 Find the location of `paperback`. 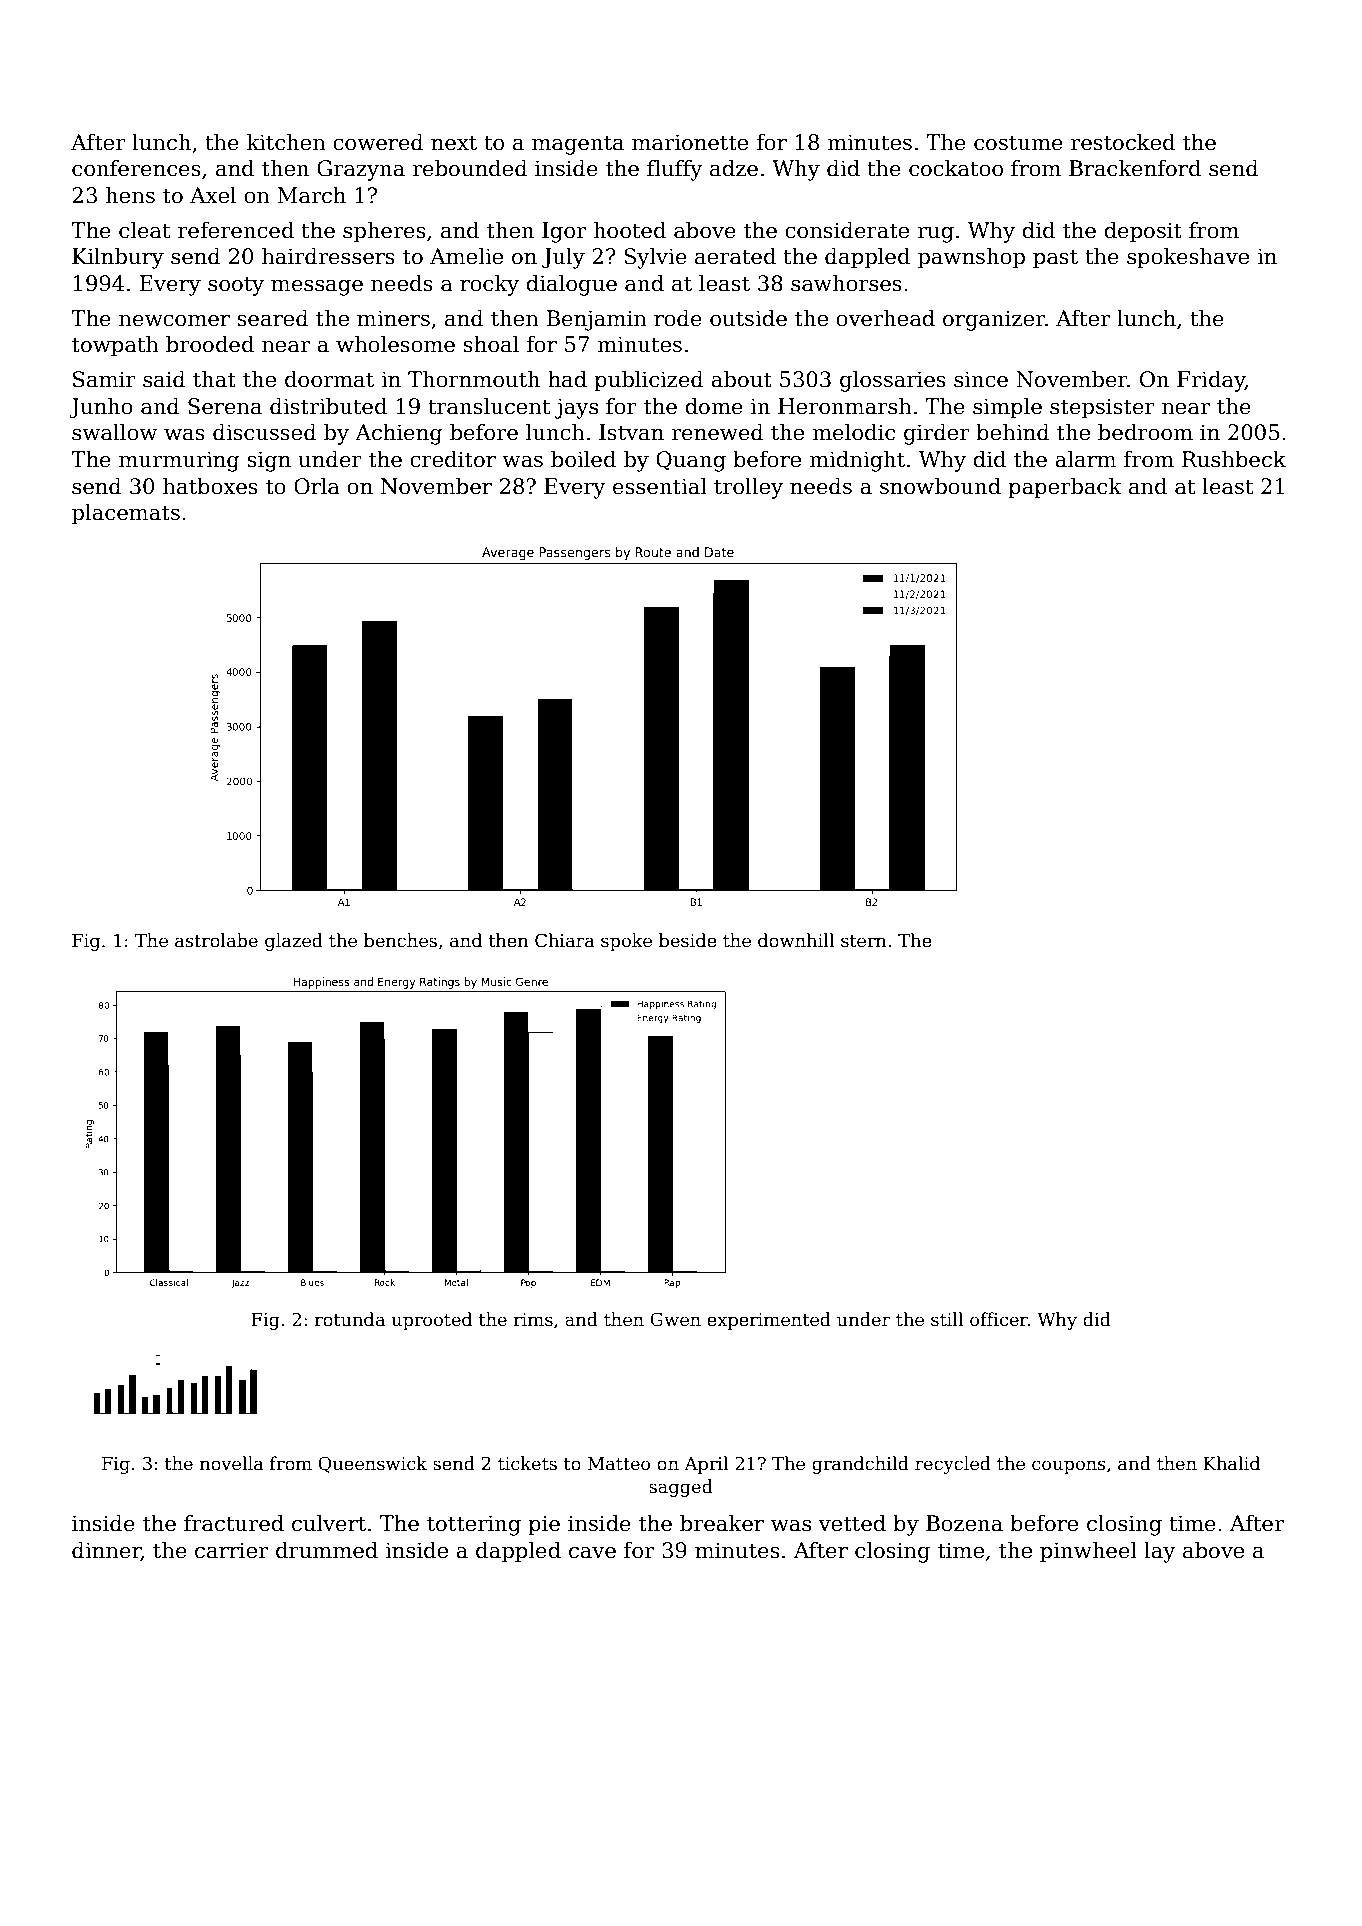

paperback is located at coordinates (1065, 488).
